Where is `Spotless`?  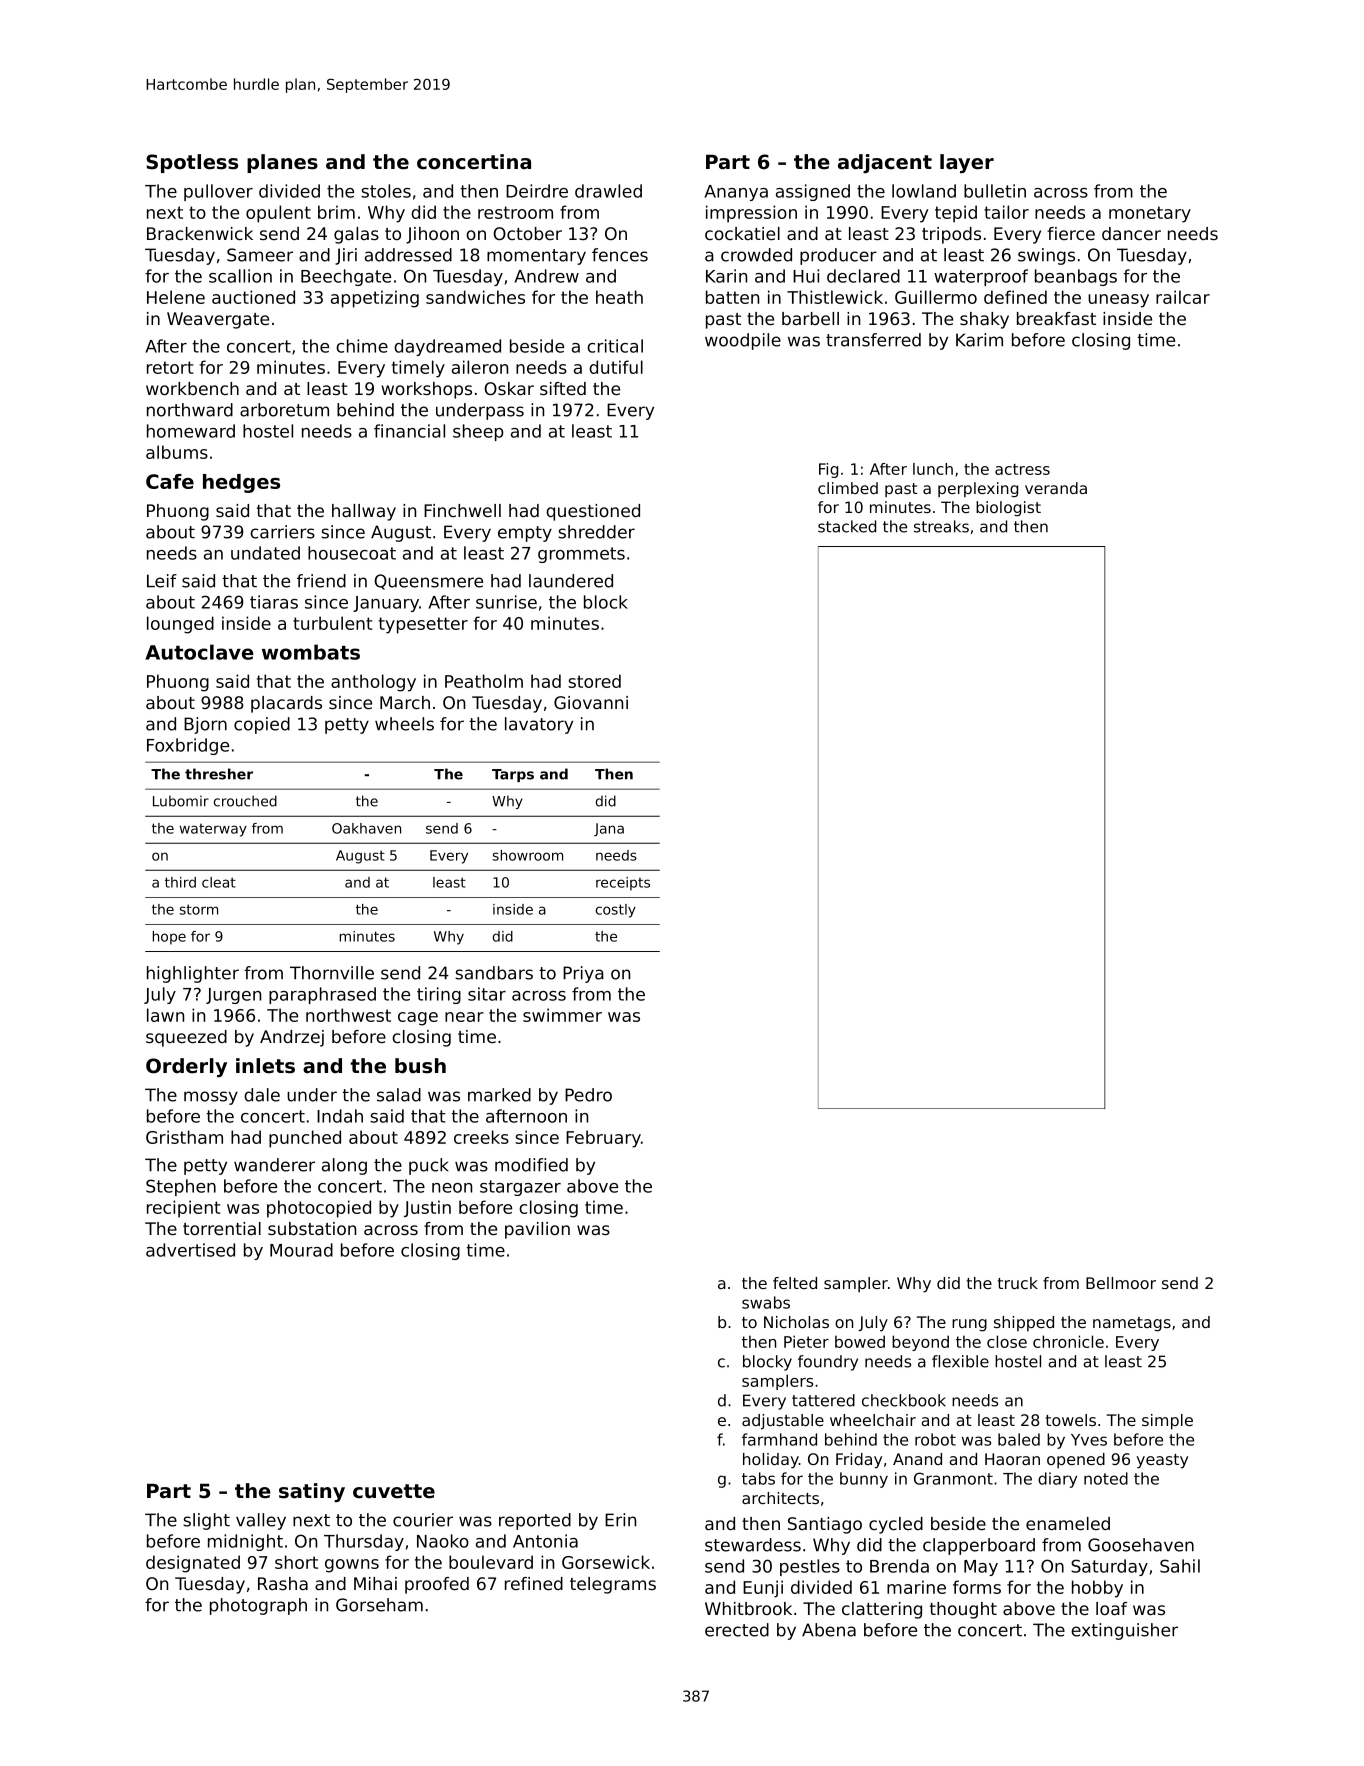 Spotless is located at coordinates (192, 163).
